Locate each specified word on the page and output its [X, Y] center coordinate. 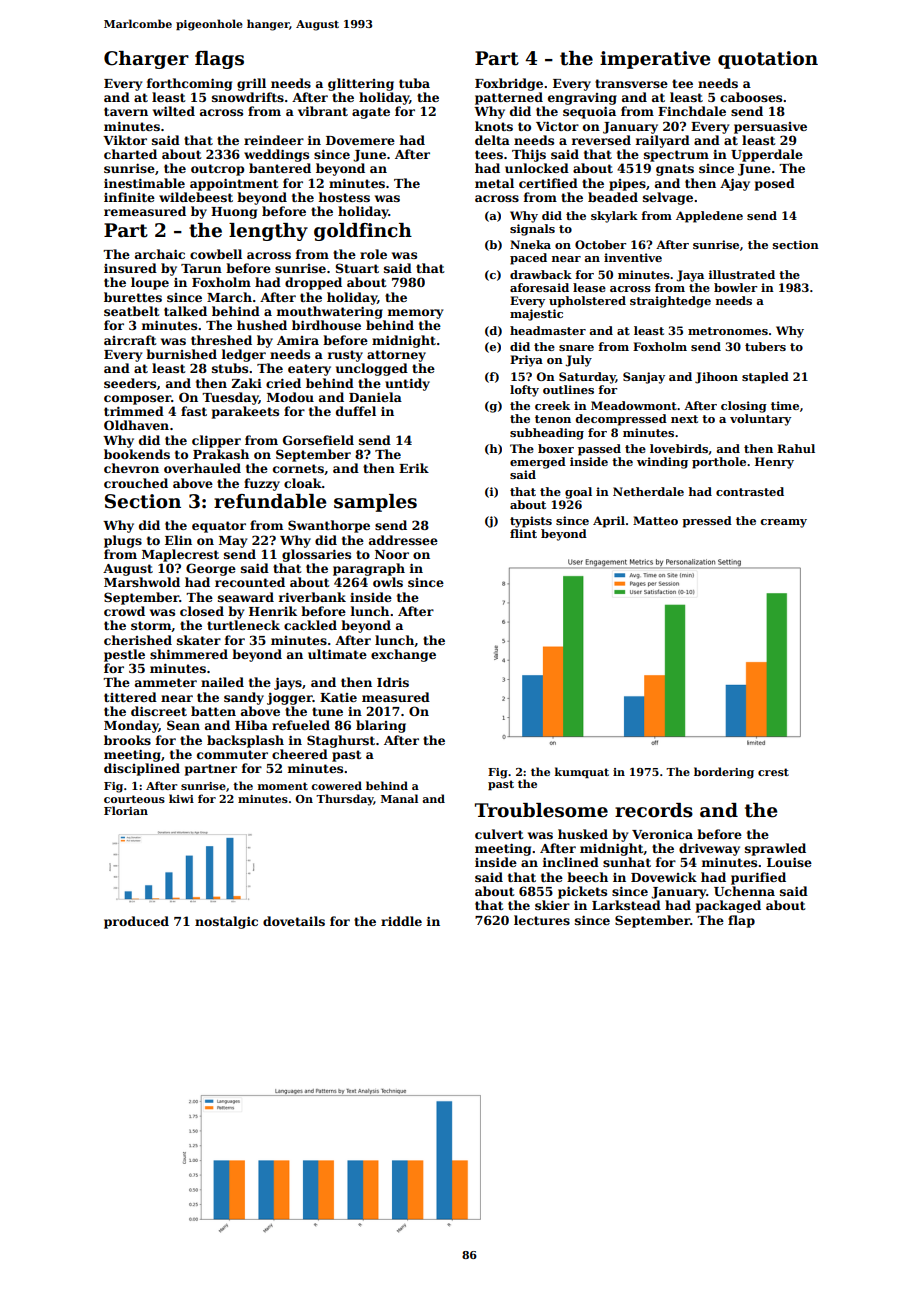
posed [775, 184]
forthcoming [189, 84]
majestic [536, 315]
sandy [244, 698]
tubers [765, 346]
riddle [401, 921]
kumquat [582, 773]
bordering [724, 773]
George [211, 569]
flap [741, 921]
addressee [403, 540]
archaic [160, 254]
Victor [557, 126]
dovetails [294, 921]
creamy [784, 523]
